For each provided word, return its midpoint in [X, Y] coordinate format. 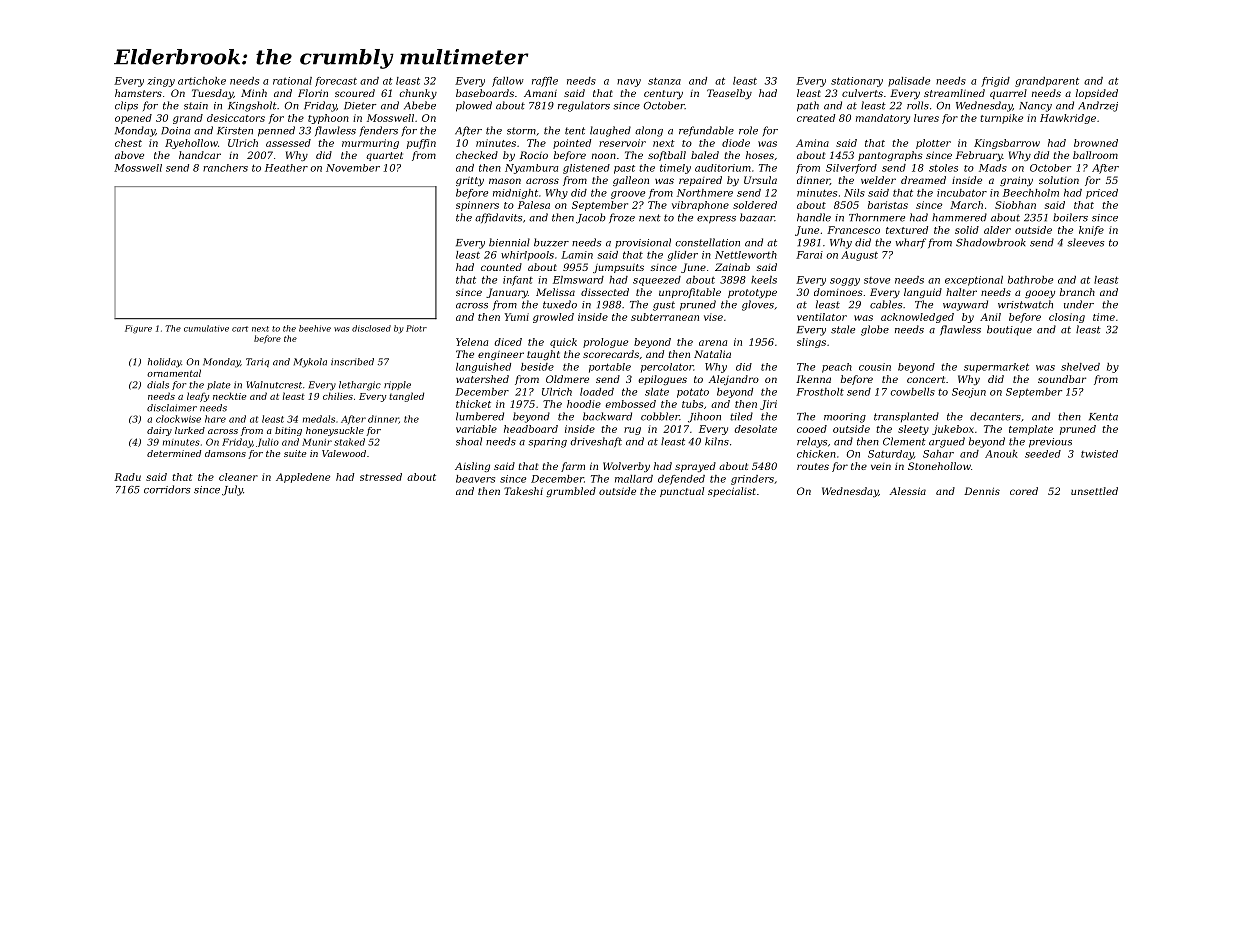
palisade [909, 82]
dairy [159, 431]
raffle [545, 82]
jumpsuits [618, 268]
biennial [509, 242]
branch [1077, 292]
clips [126, 106]
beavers [475, 479]
